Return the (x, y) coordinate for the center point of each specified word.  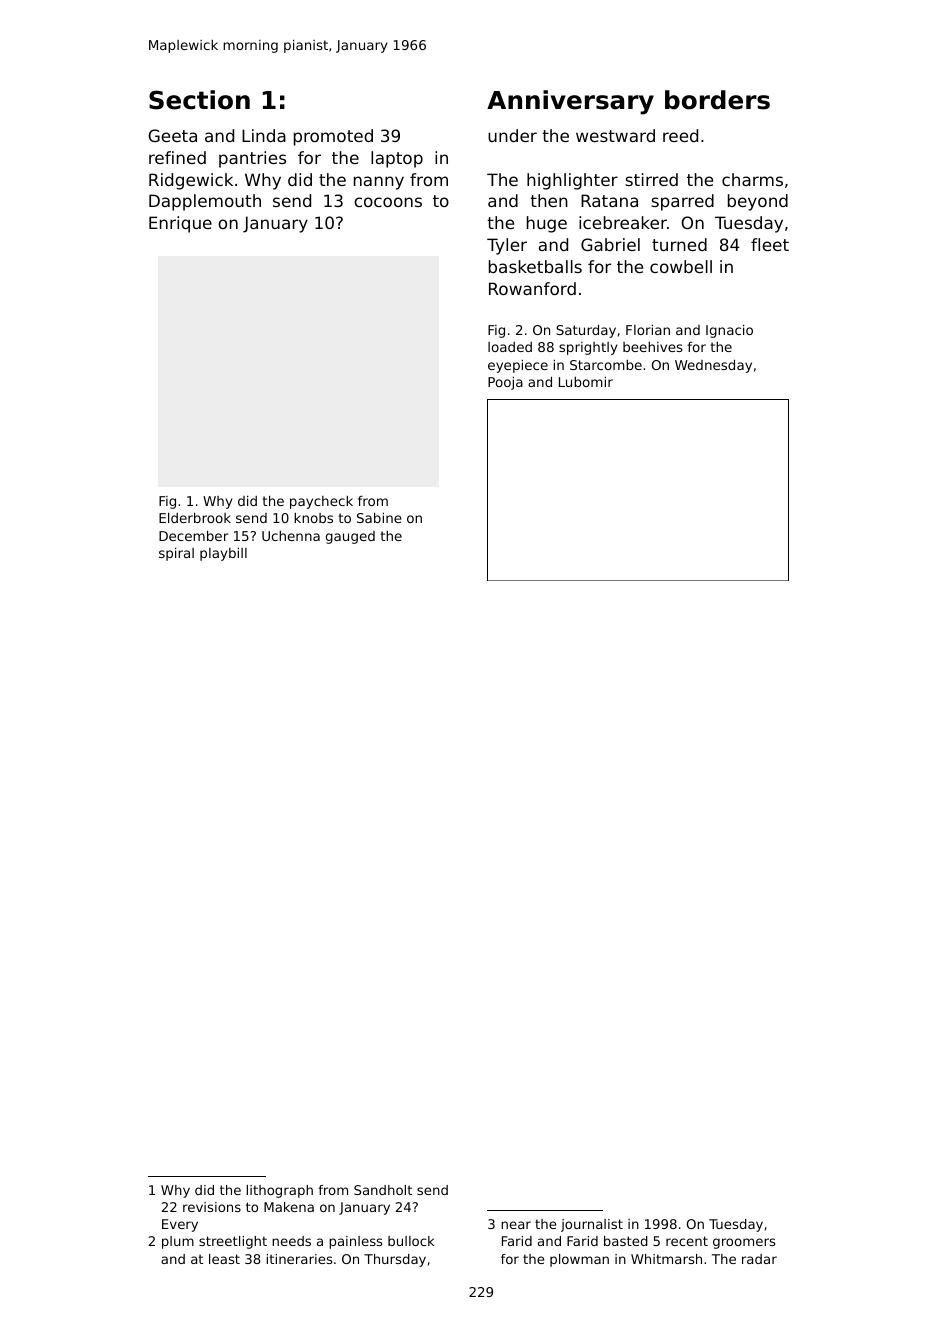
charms (752, 179)
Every (180, 1225)
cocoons (388, 202)
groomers (744, 1243)
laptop (397, 159)
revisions (212, 1207)
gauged (350, 537)
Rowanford (532, 288)
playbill (223, 554)
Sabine (379, 517)
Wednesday (713, 366)
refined (177, 157)
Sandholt (383, 1190)
